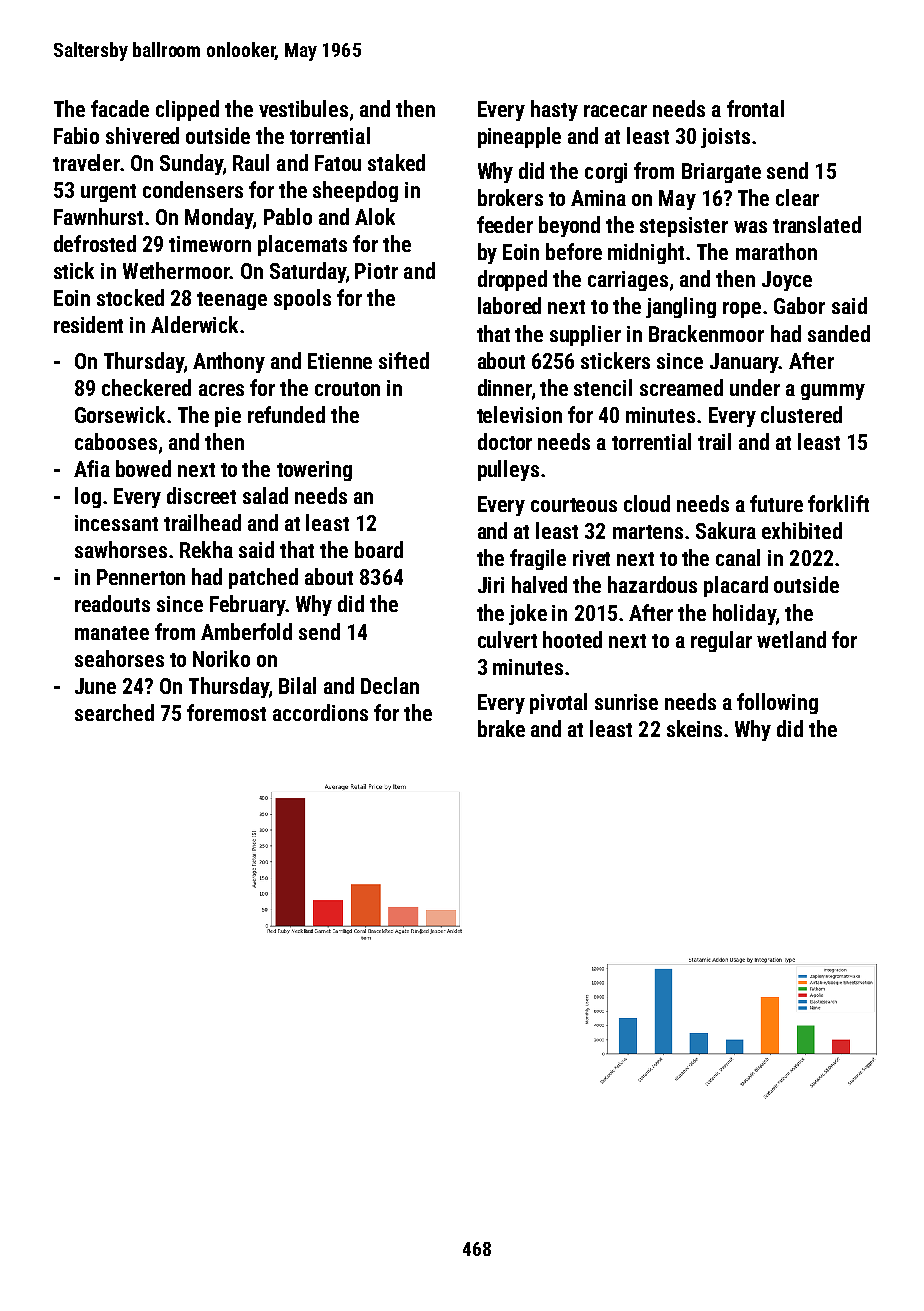 Image resolution: width=924 pixels, height=1311 pixels. I want to click on Declan, so click(390, 685).
